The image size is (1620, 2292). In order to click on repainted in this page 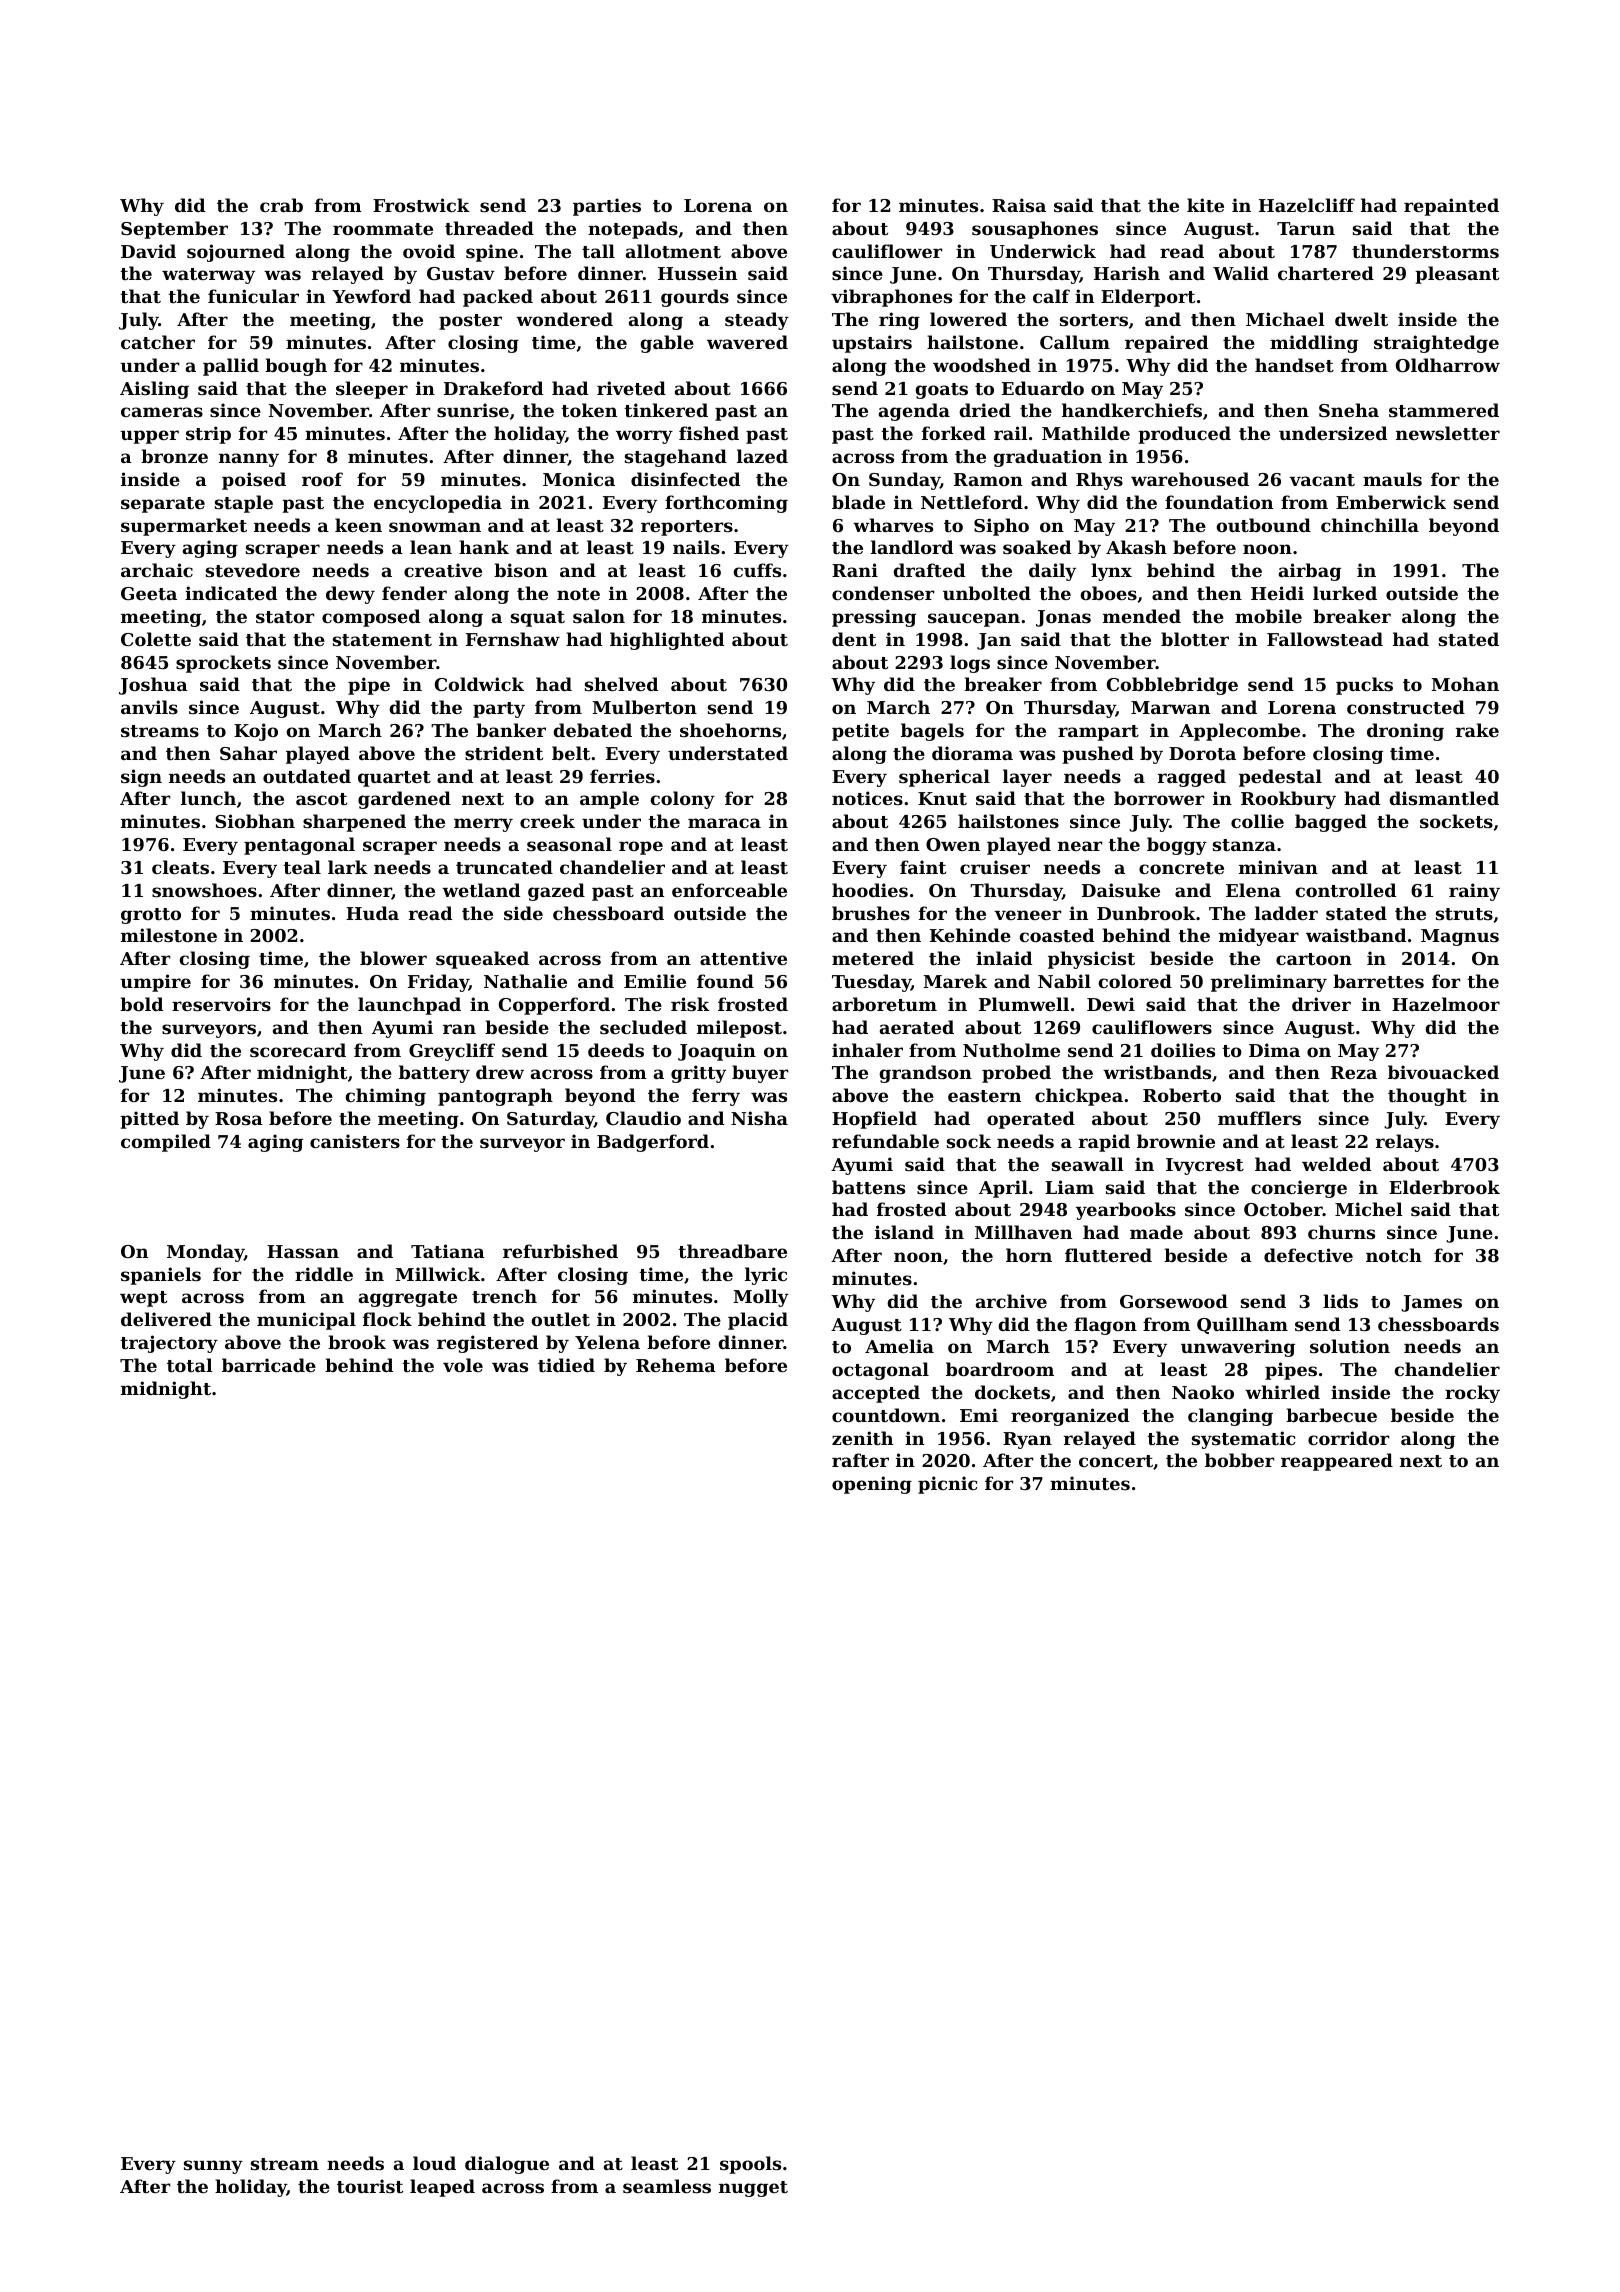, I will do `click(1451, 207)`.
